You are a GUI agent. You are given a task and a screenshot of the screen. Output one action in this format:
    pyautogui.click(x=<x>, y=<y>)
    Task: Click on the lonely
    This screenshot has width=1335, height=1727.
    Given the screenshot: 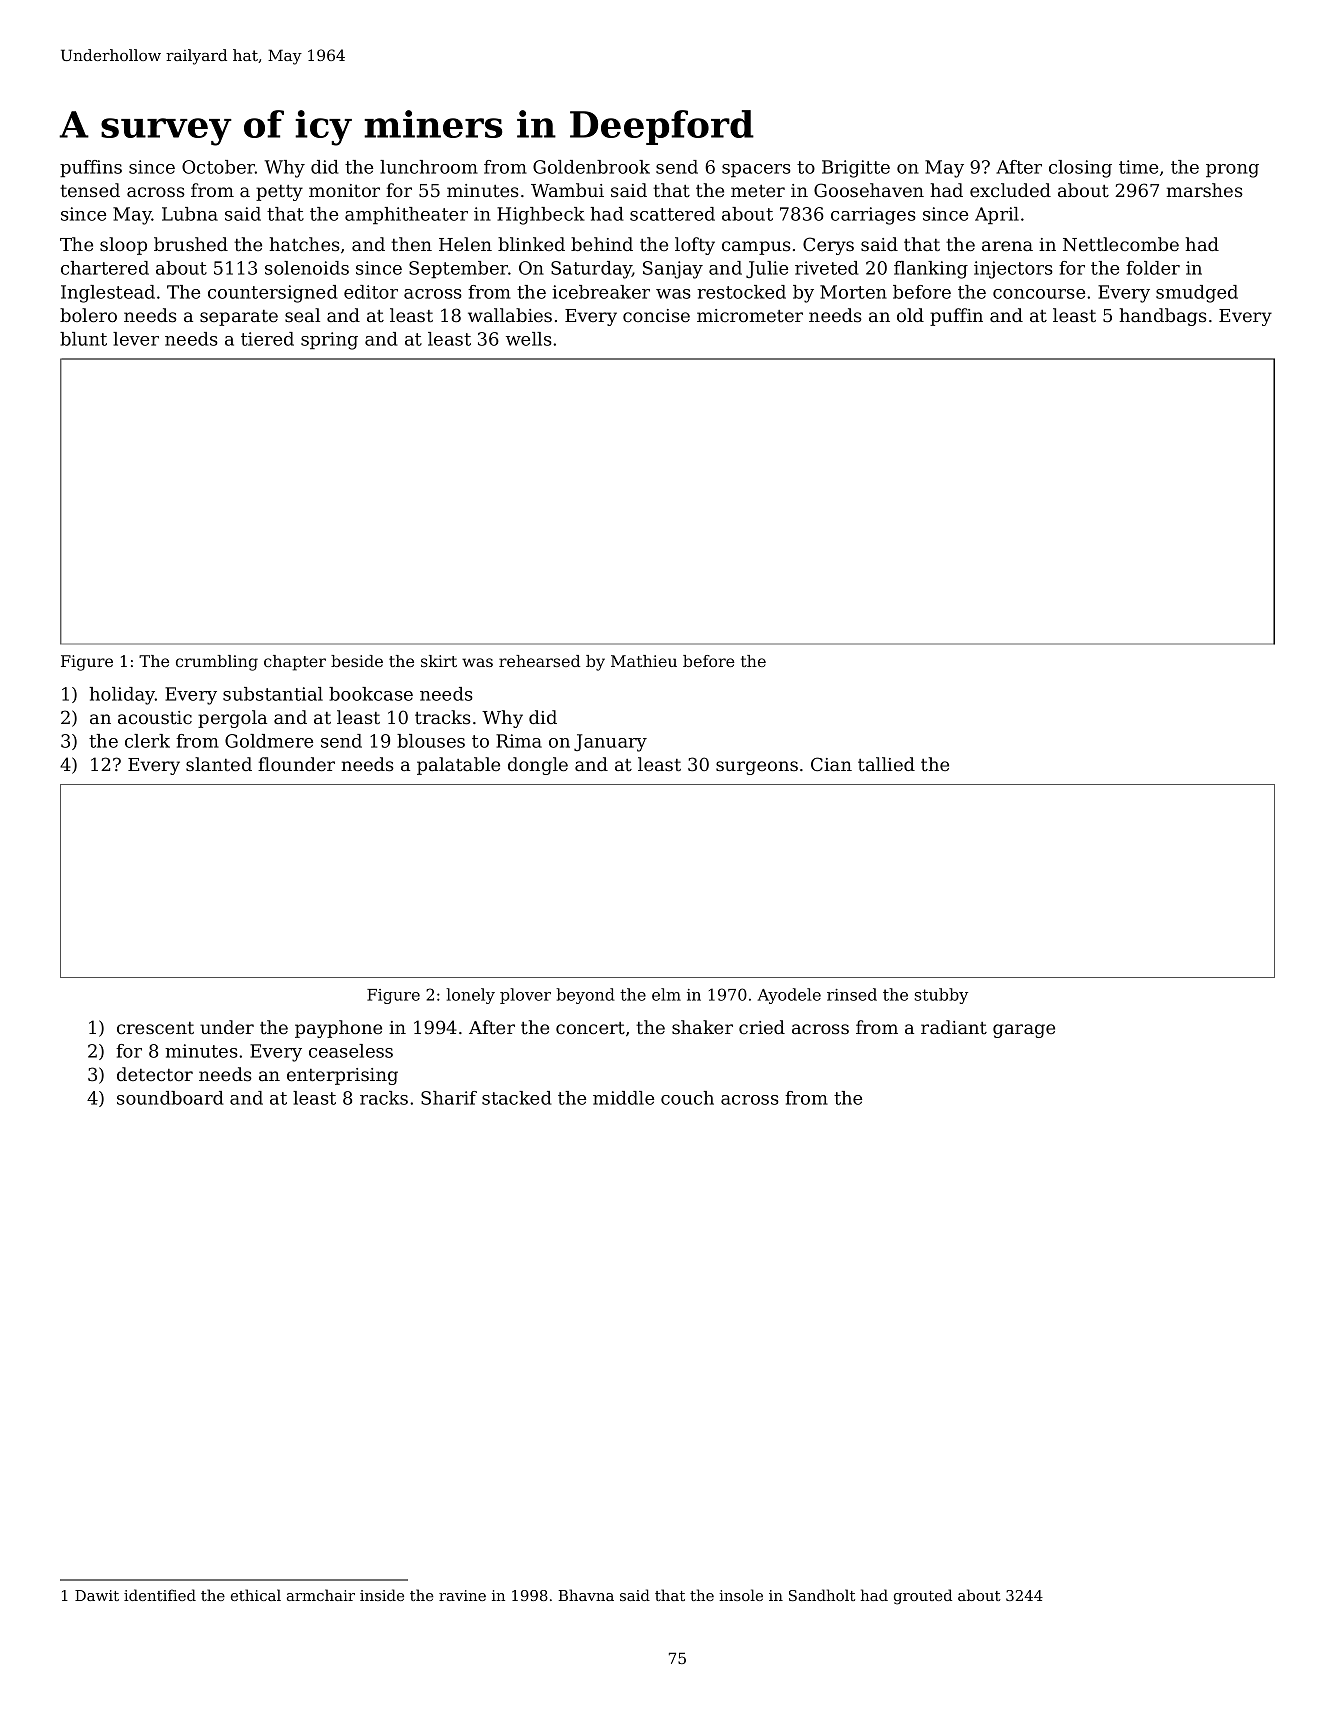 What is the action you would take?
    pyautogui.click(x=470, y=996)
